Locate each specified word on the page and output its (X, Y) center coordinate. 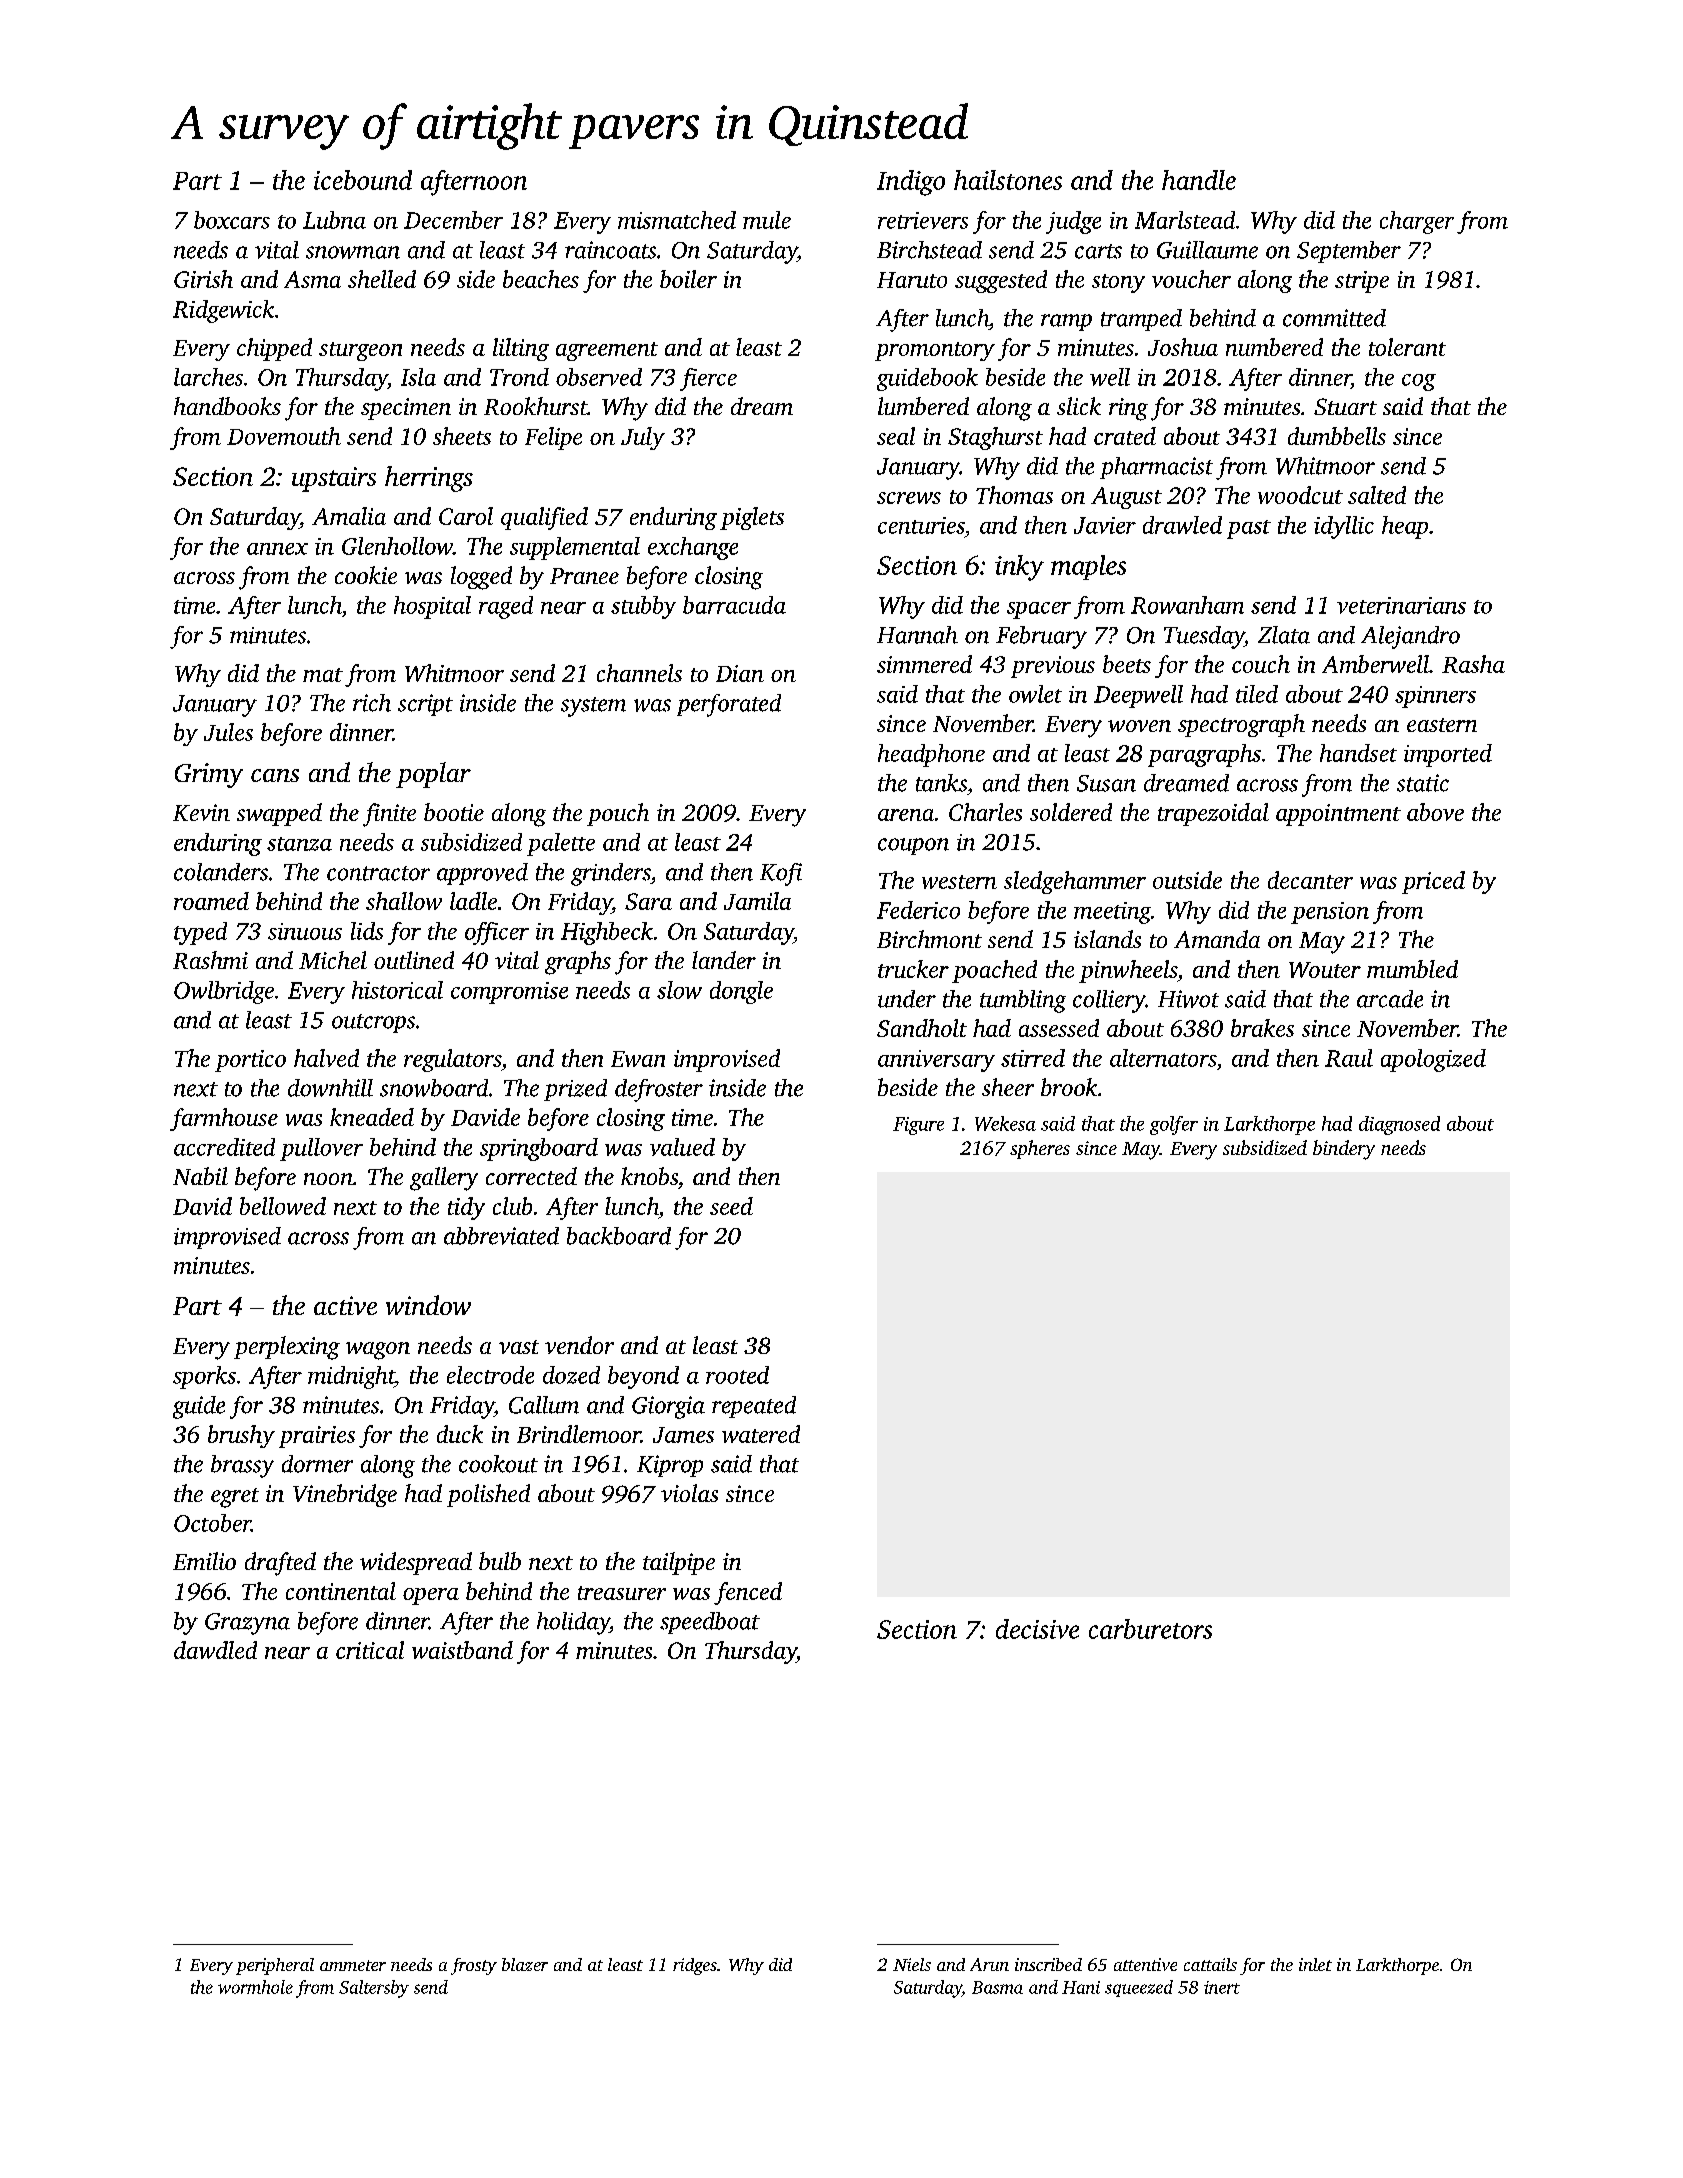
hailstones (1008, 180)
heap (1405, 527)
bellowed (283, 1206)
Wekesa (1005, 1123)
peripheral (275, 1966)
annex (277, 549)
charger (1417, 222)
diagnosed (1399, 1125)
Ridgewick (223, 311)
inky (1019, 568)
